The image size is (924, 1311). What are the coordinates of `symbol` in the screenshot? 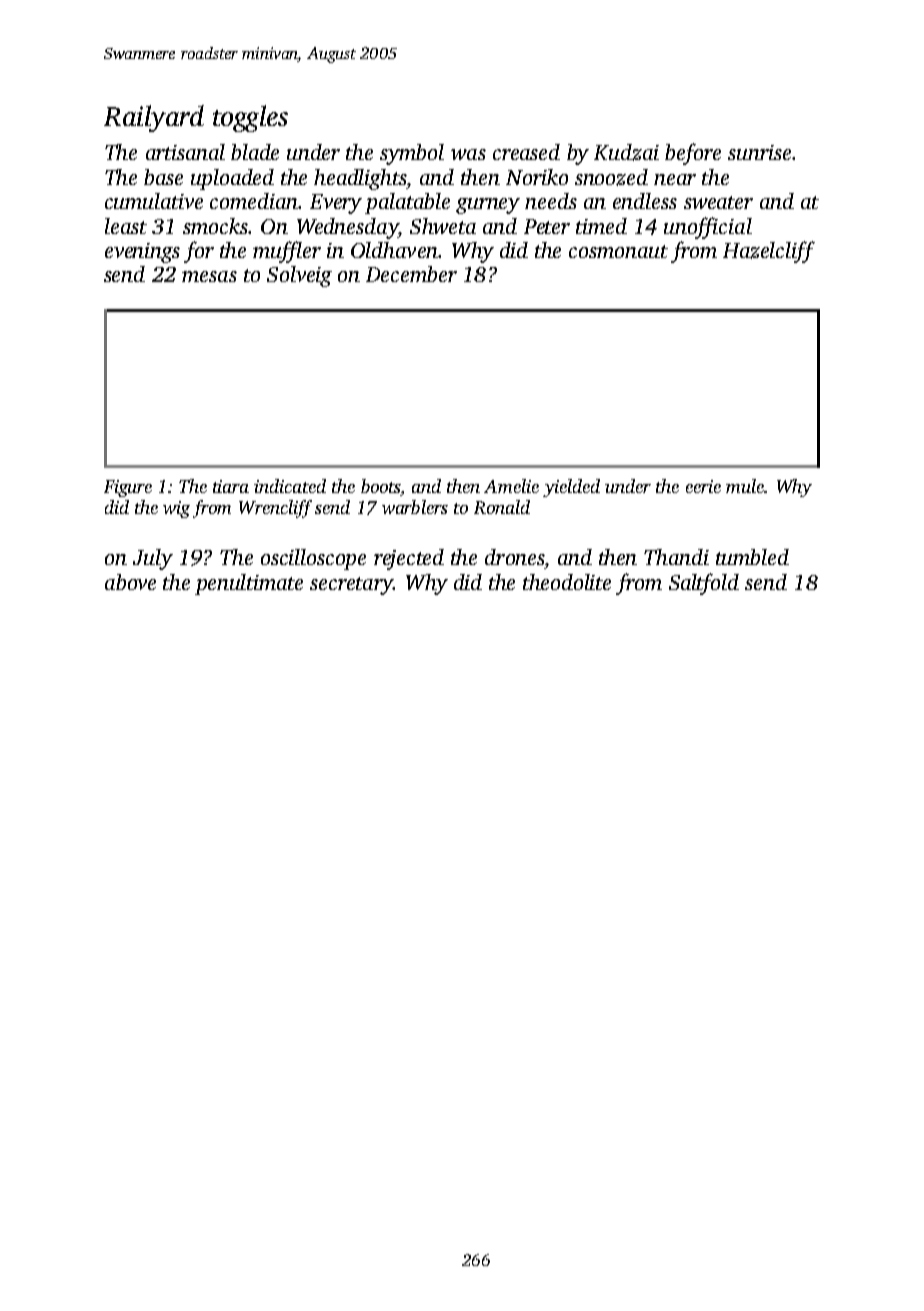 It's located at (412, 154).
